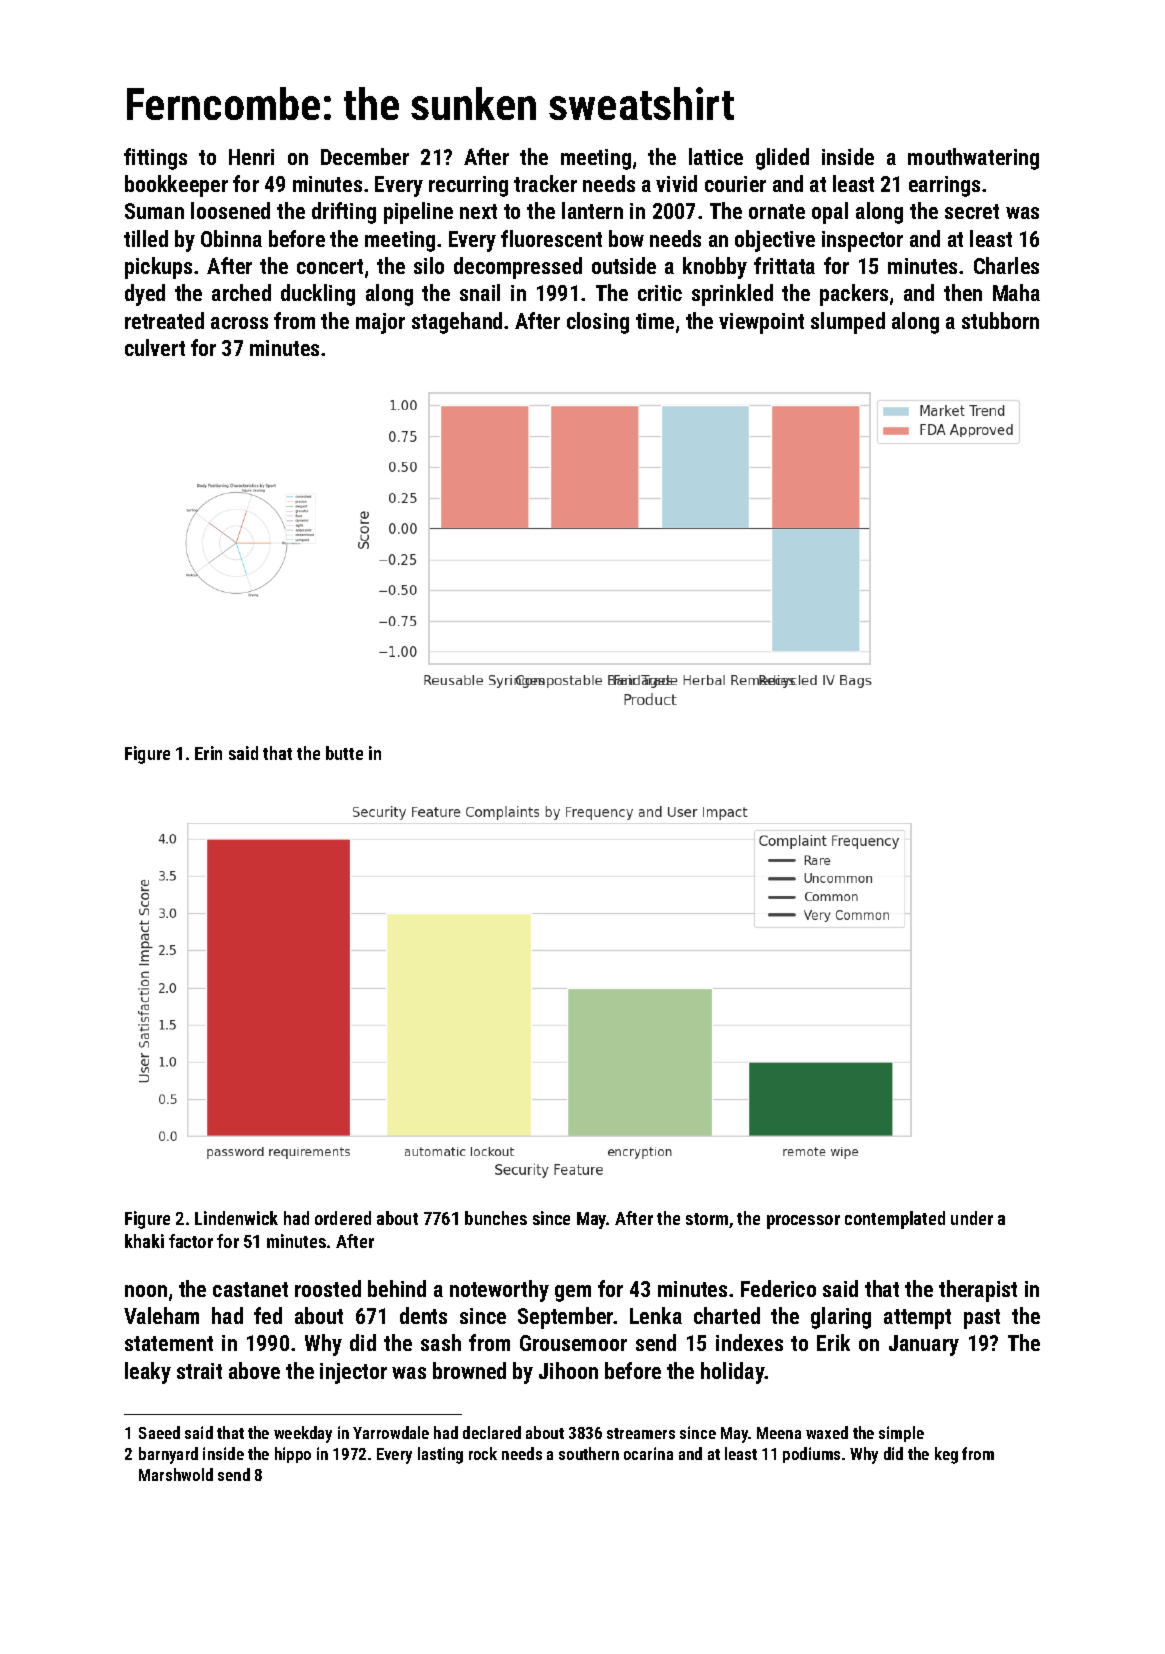  What do you see at coordinates (972, 1218) in the screenshot?
I see `under` at bounding box center [972, 1218].
